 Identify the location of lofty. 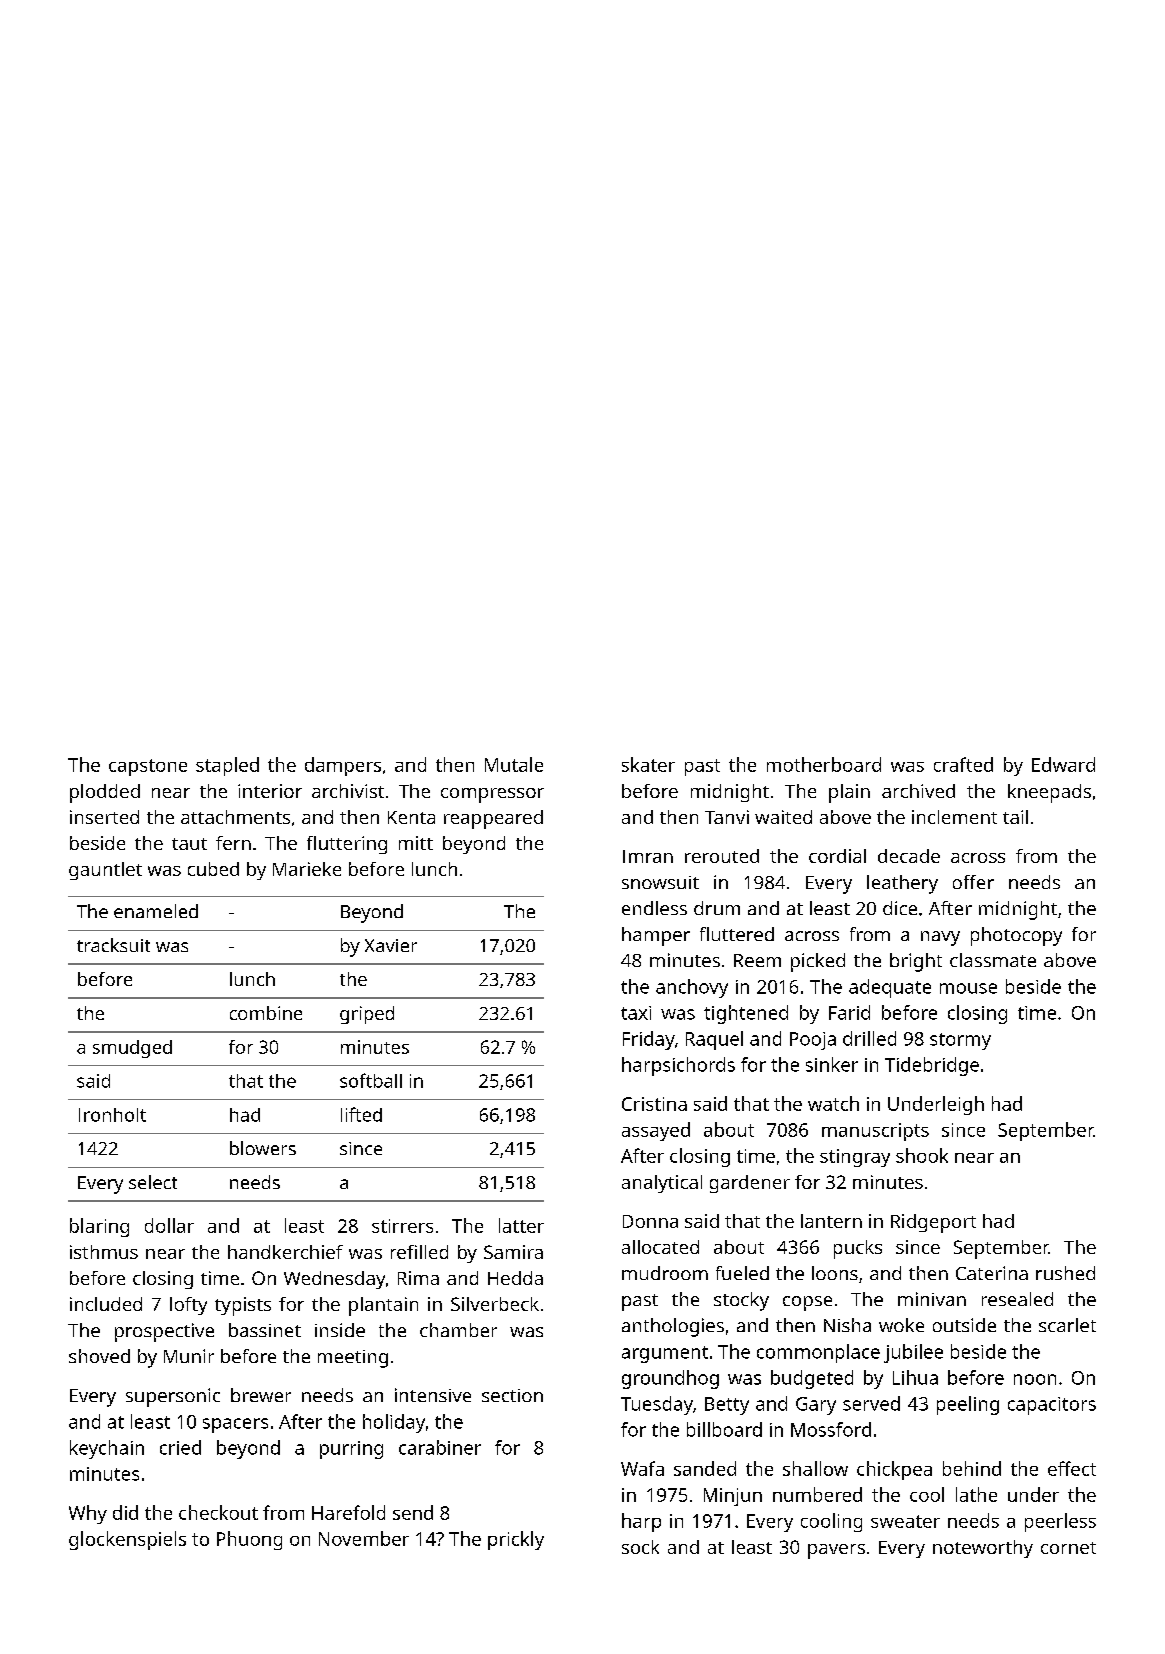
(188, 1306).
